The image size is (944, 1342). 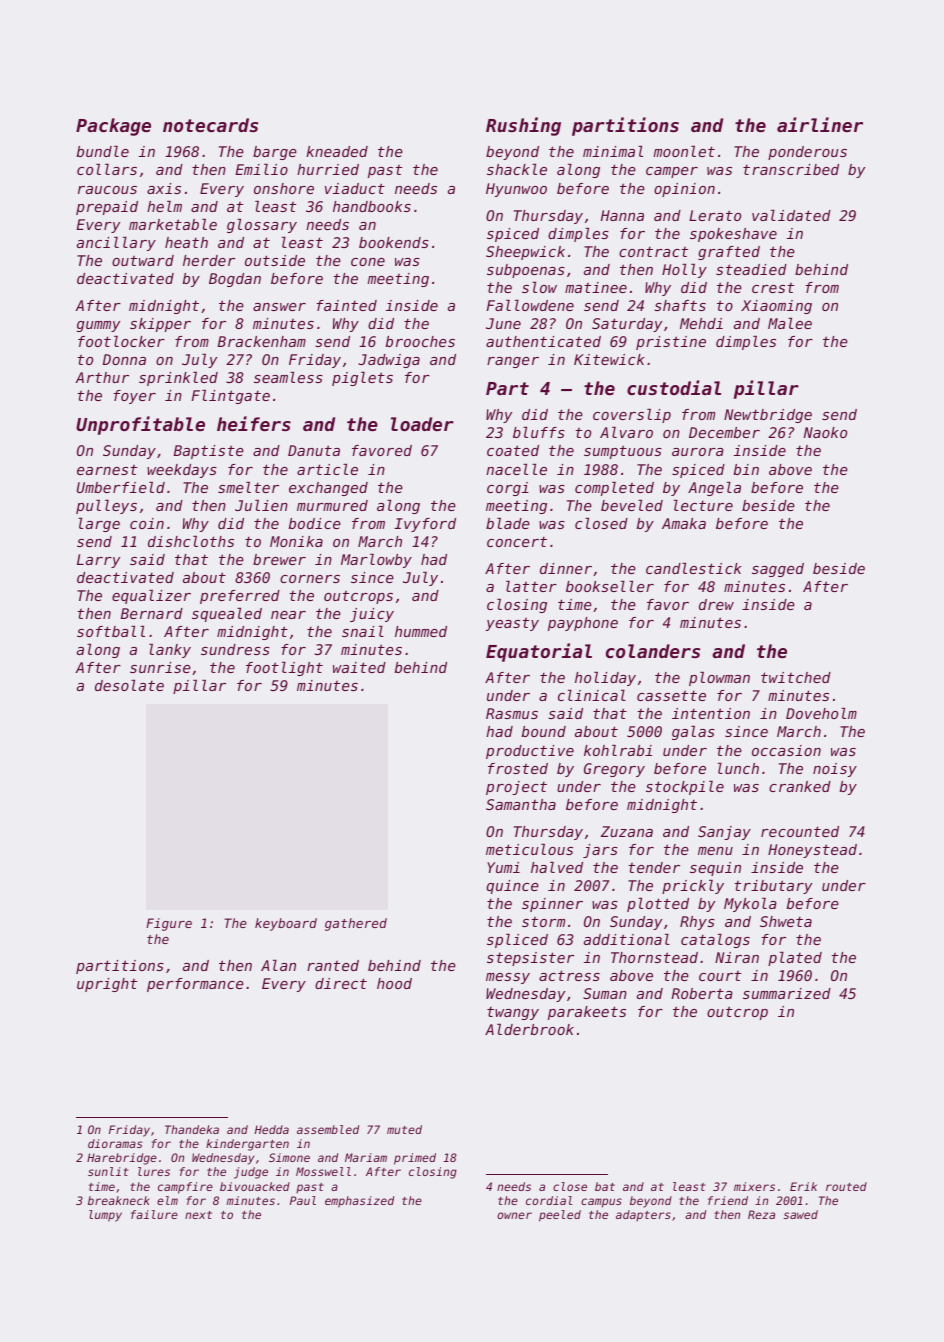 What do you see at coordinates (107, 985) in the document?
I see `upright` at bounding box center [107, 985].
